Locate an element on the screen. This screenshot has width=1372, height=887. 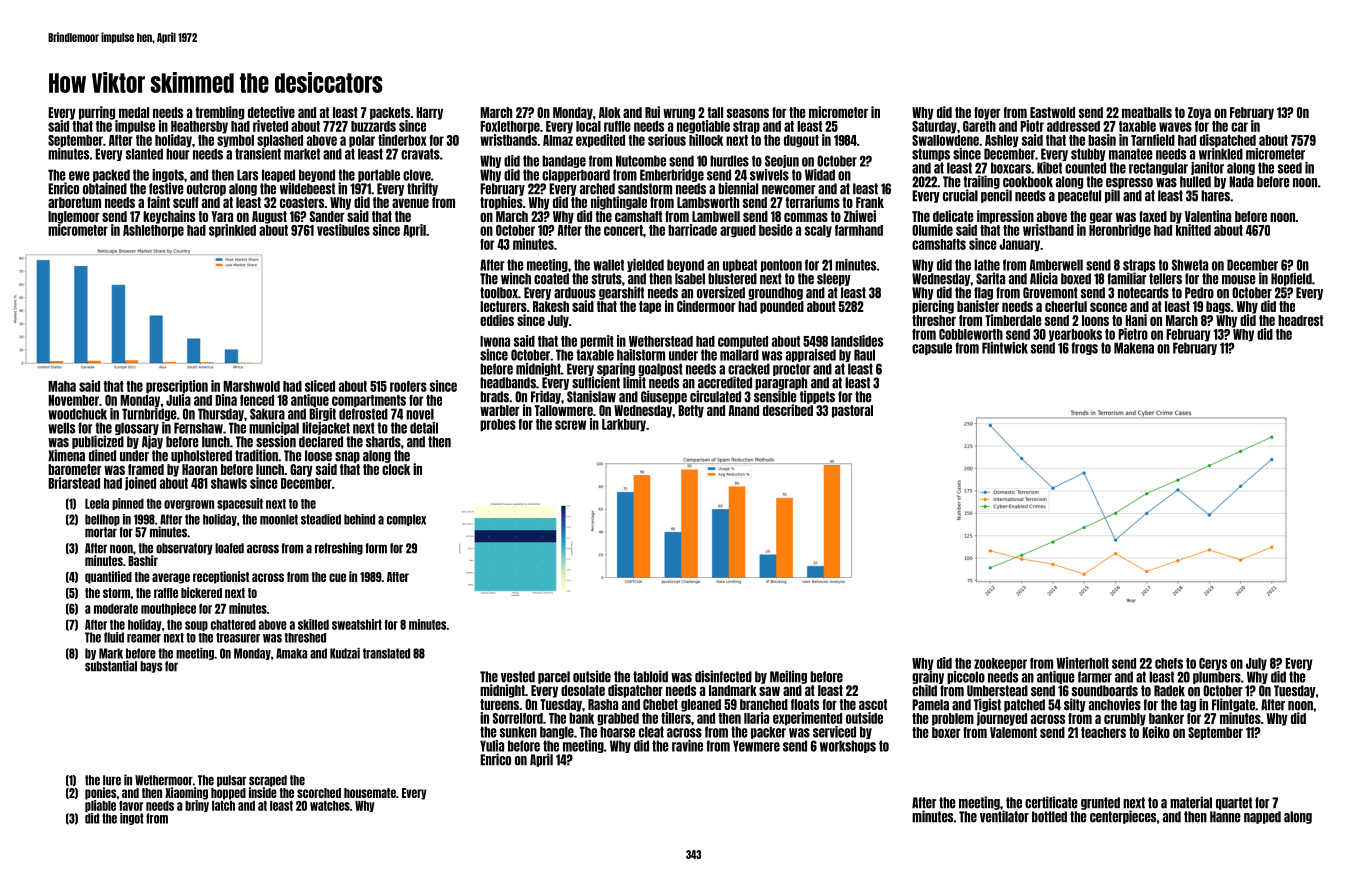
silty is located at coordinates (1075, 705).
